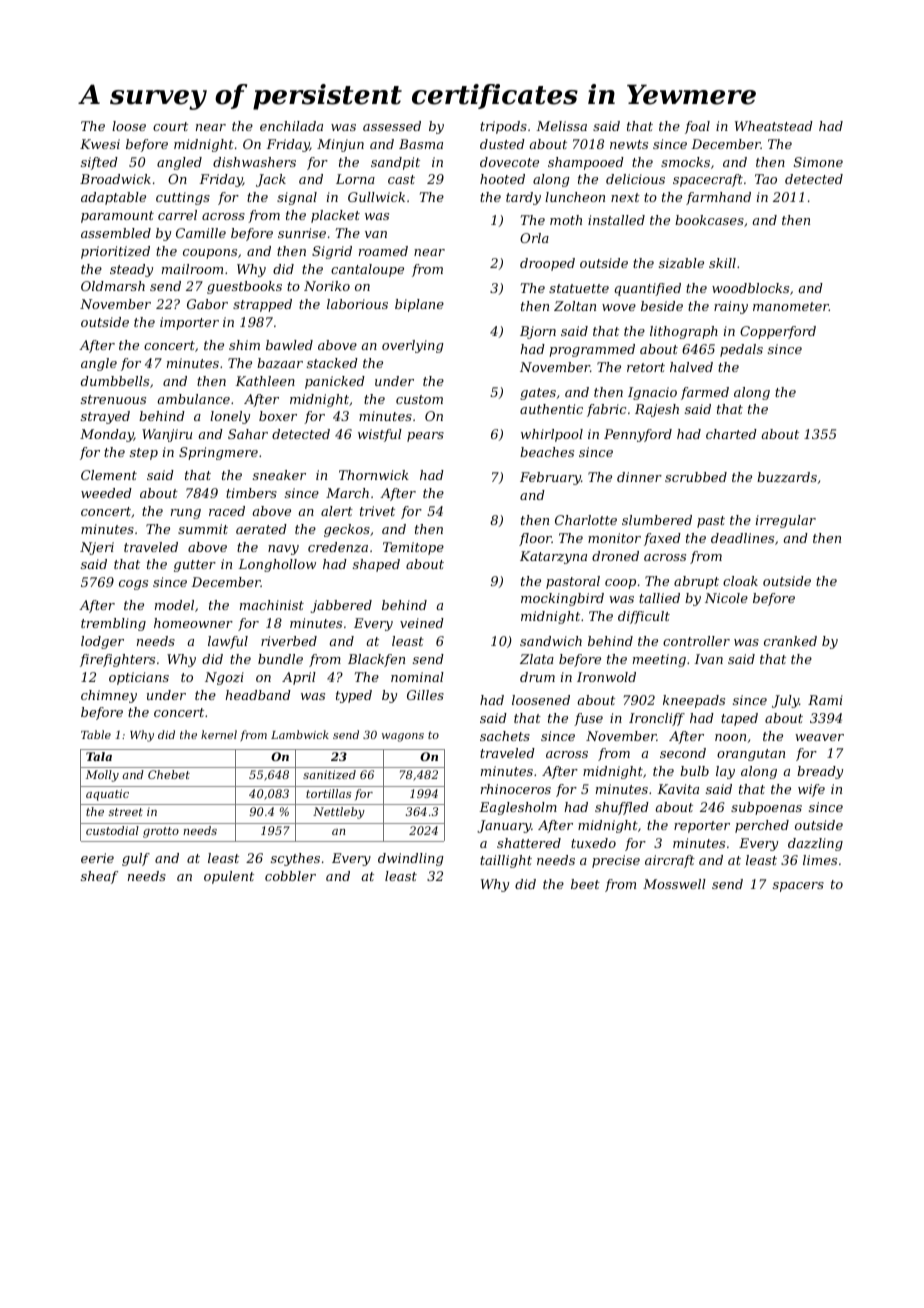  Describe the element at coordinates (552, 435) in the image. I see `whirlpool` at that location.
